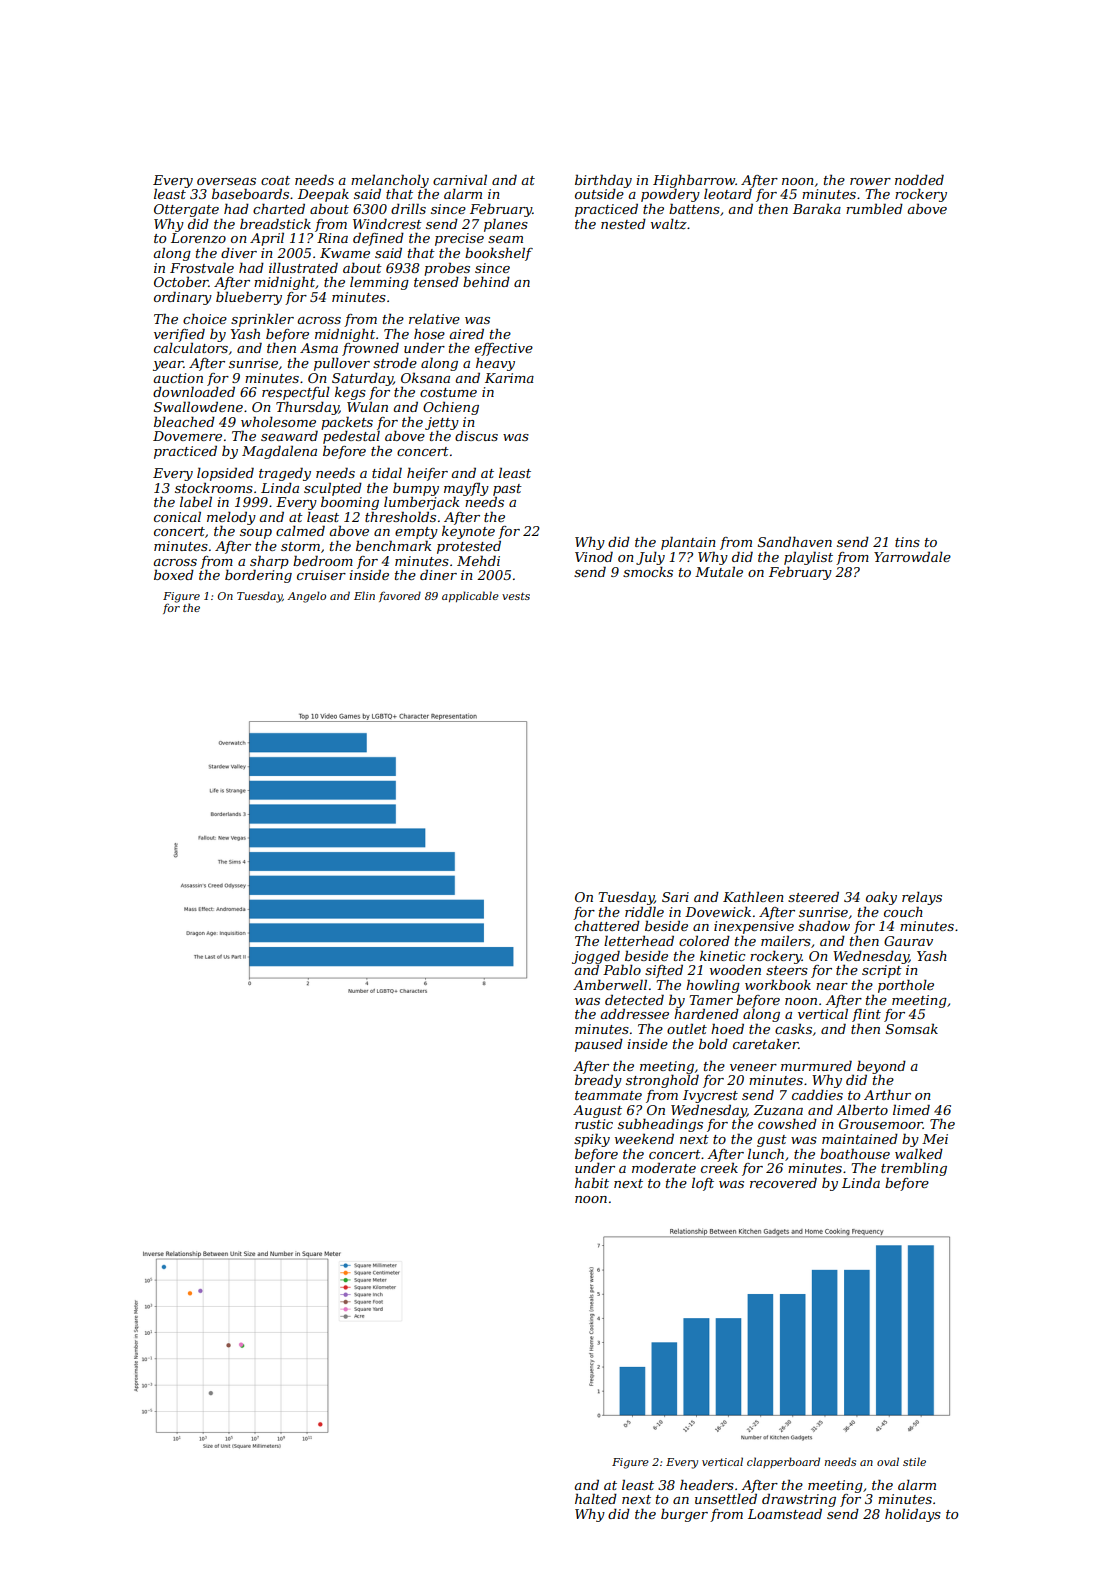 This document has width=1118, height=1588. What do you see at coordinates (684, 1515) in the document?
I see `burger` at bounding box center [684, 1515].
